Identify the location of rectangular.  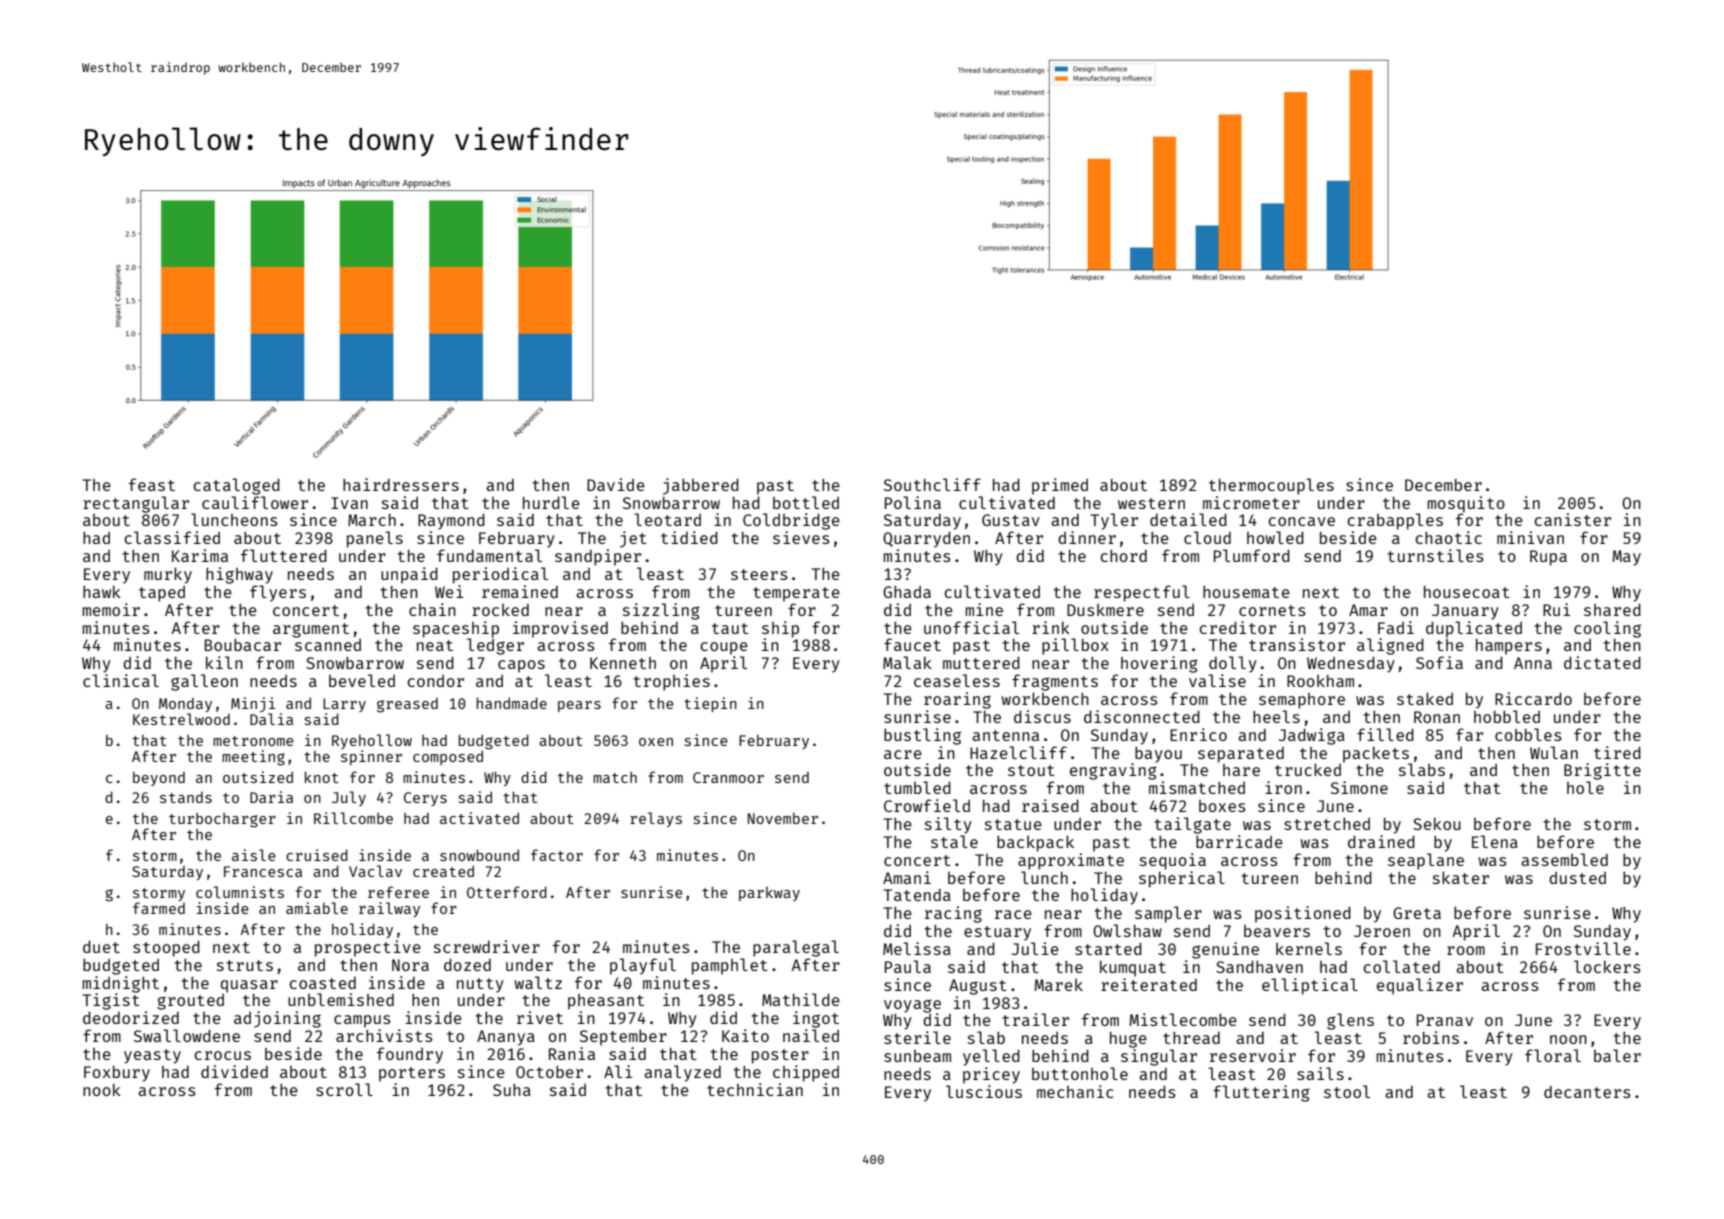
(136, 504).
